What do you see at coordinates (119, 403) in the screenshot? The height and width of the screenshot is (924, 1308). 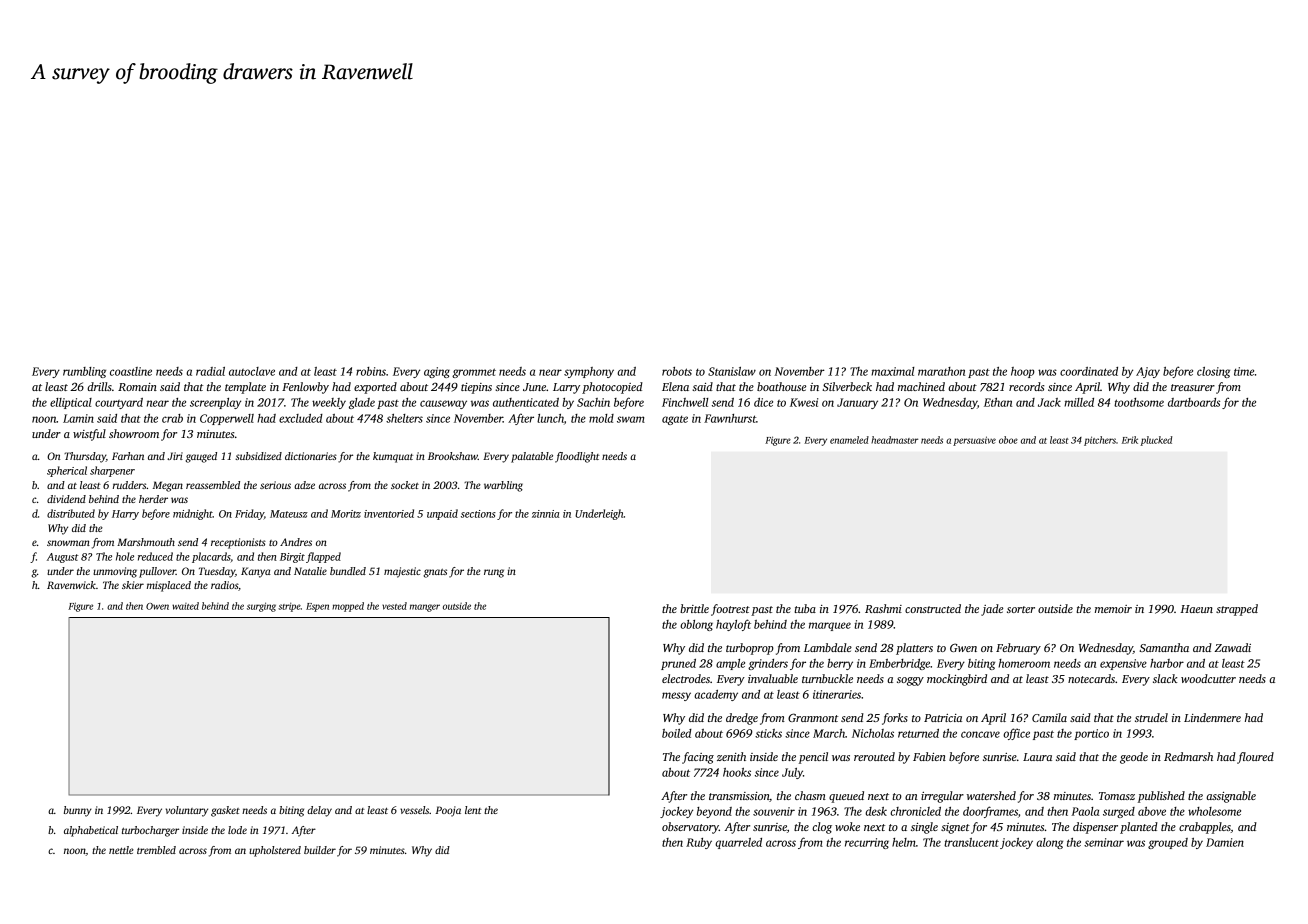 I see `courtyard` at bounding box center [119, 403].
